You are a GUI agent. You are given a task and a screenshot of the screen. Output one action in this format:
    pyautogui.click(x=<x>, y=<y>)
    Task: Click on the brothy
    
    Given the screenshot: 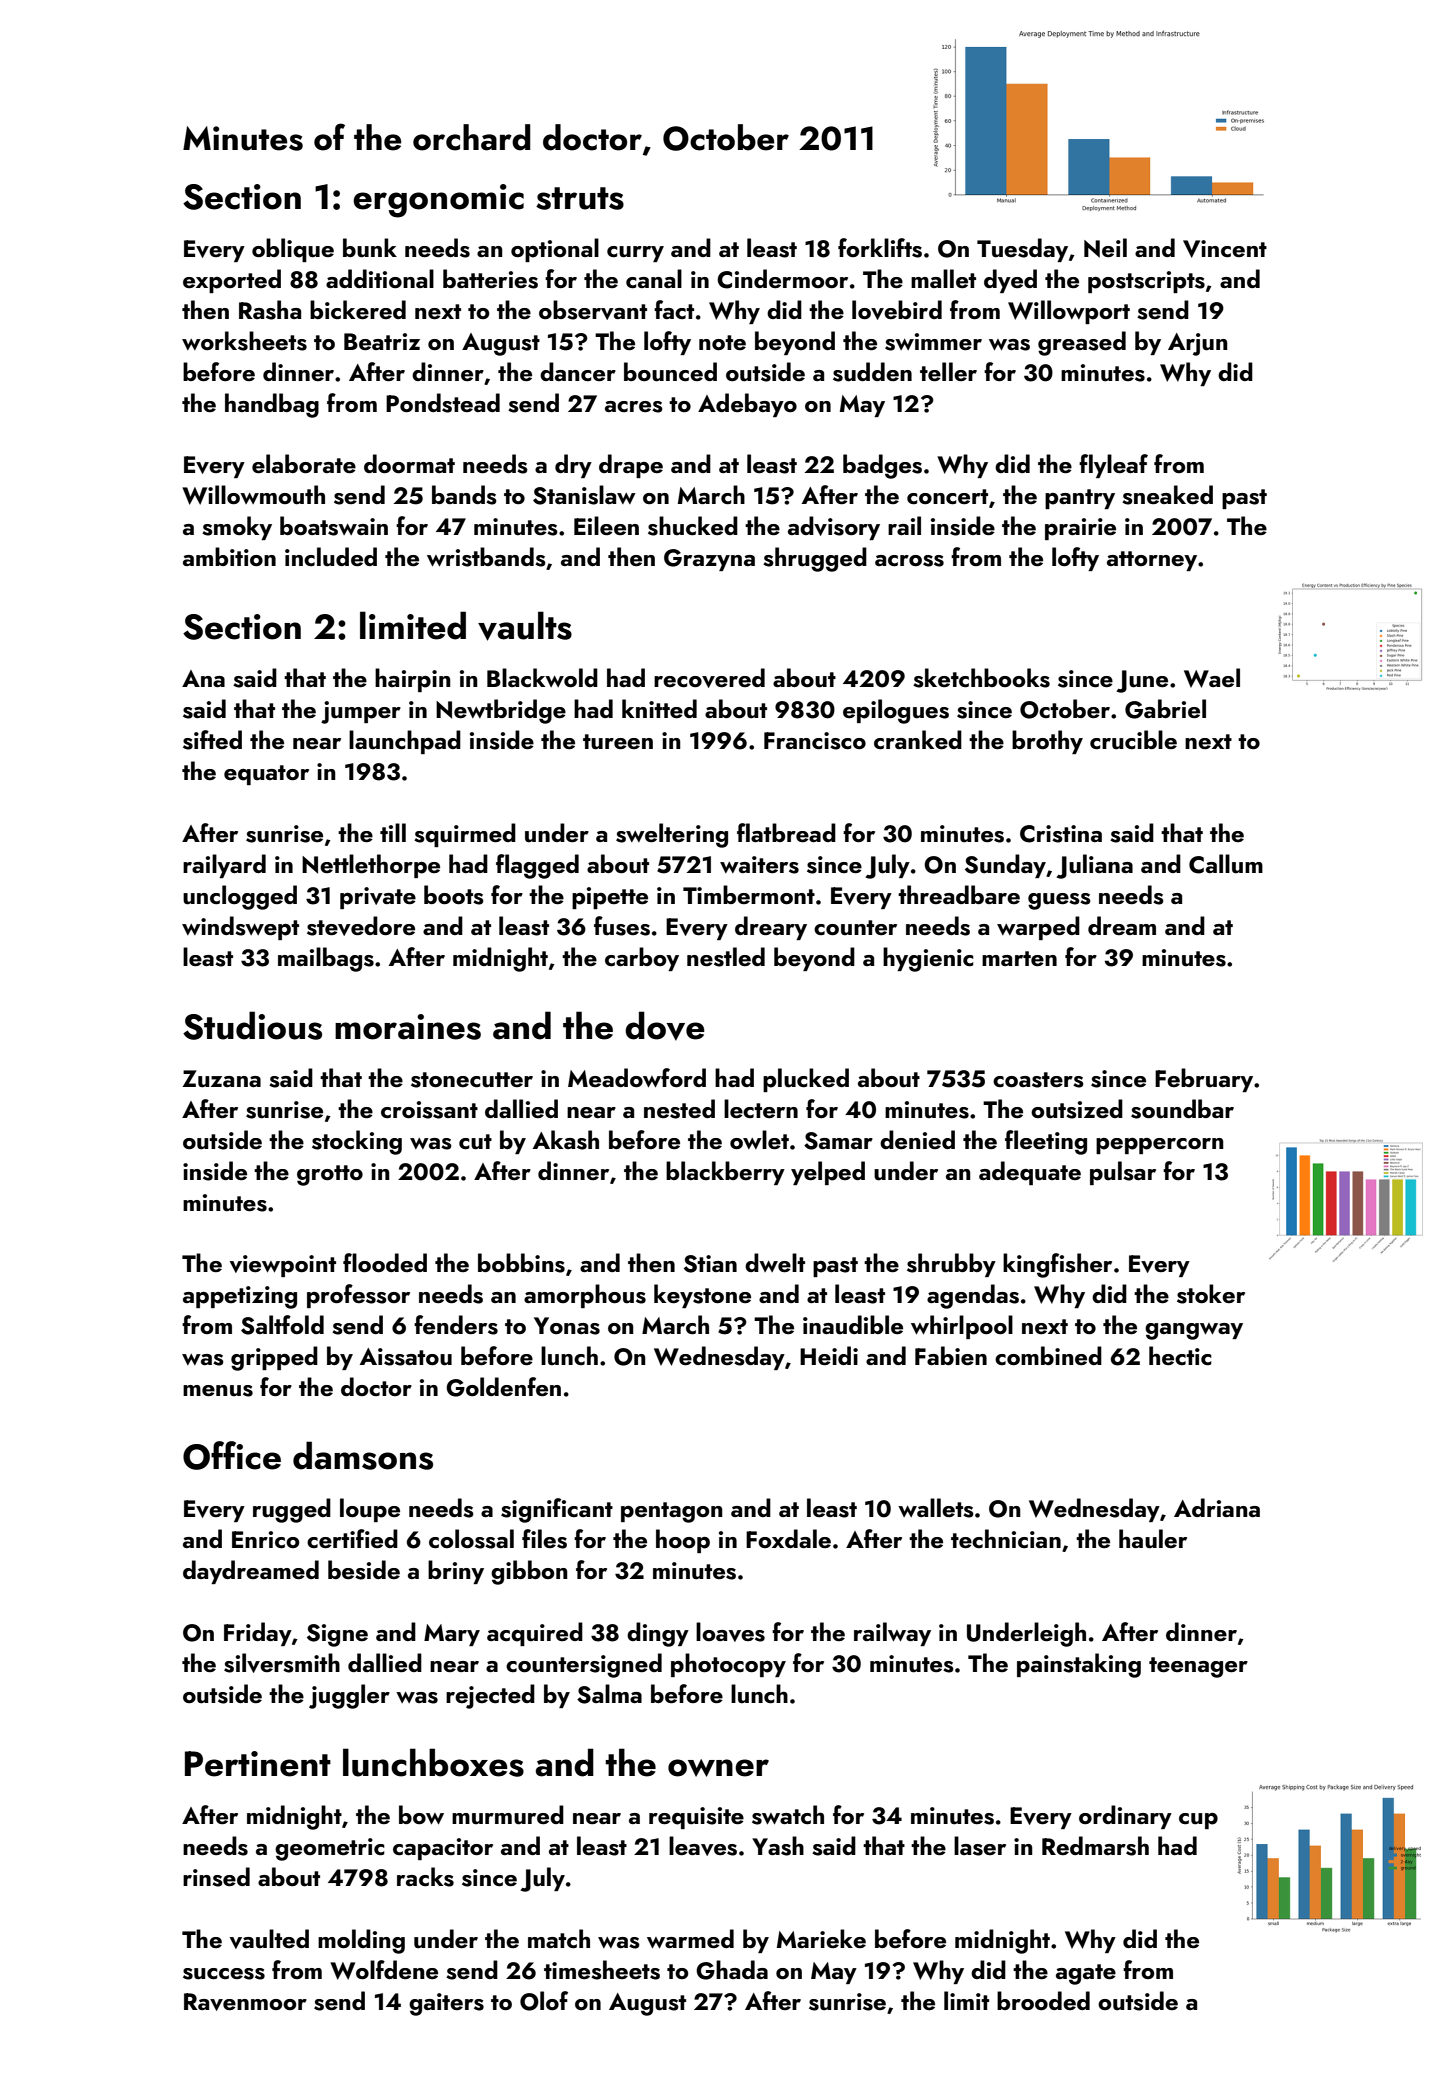 What is the action you would take?
    pyautogui.click(x=1047, y=742)
